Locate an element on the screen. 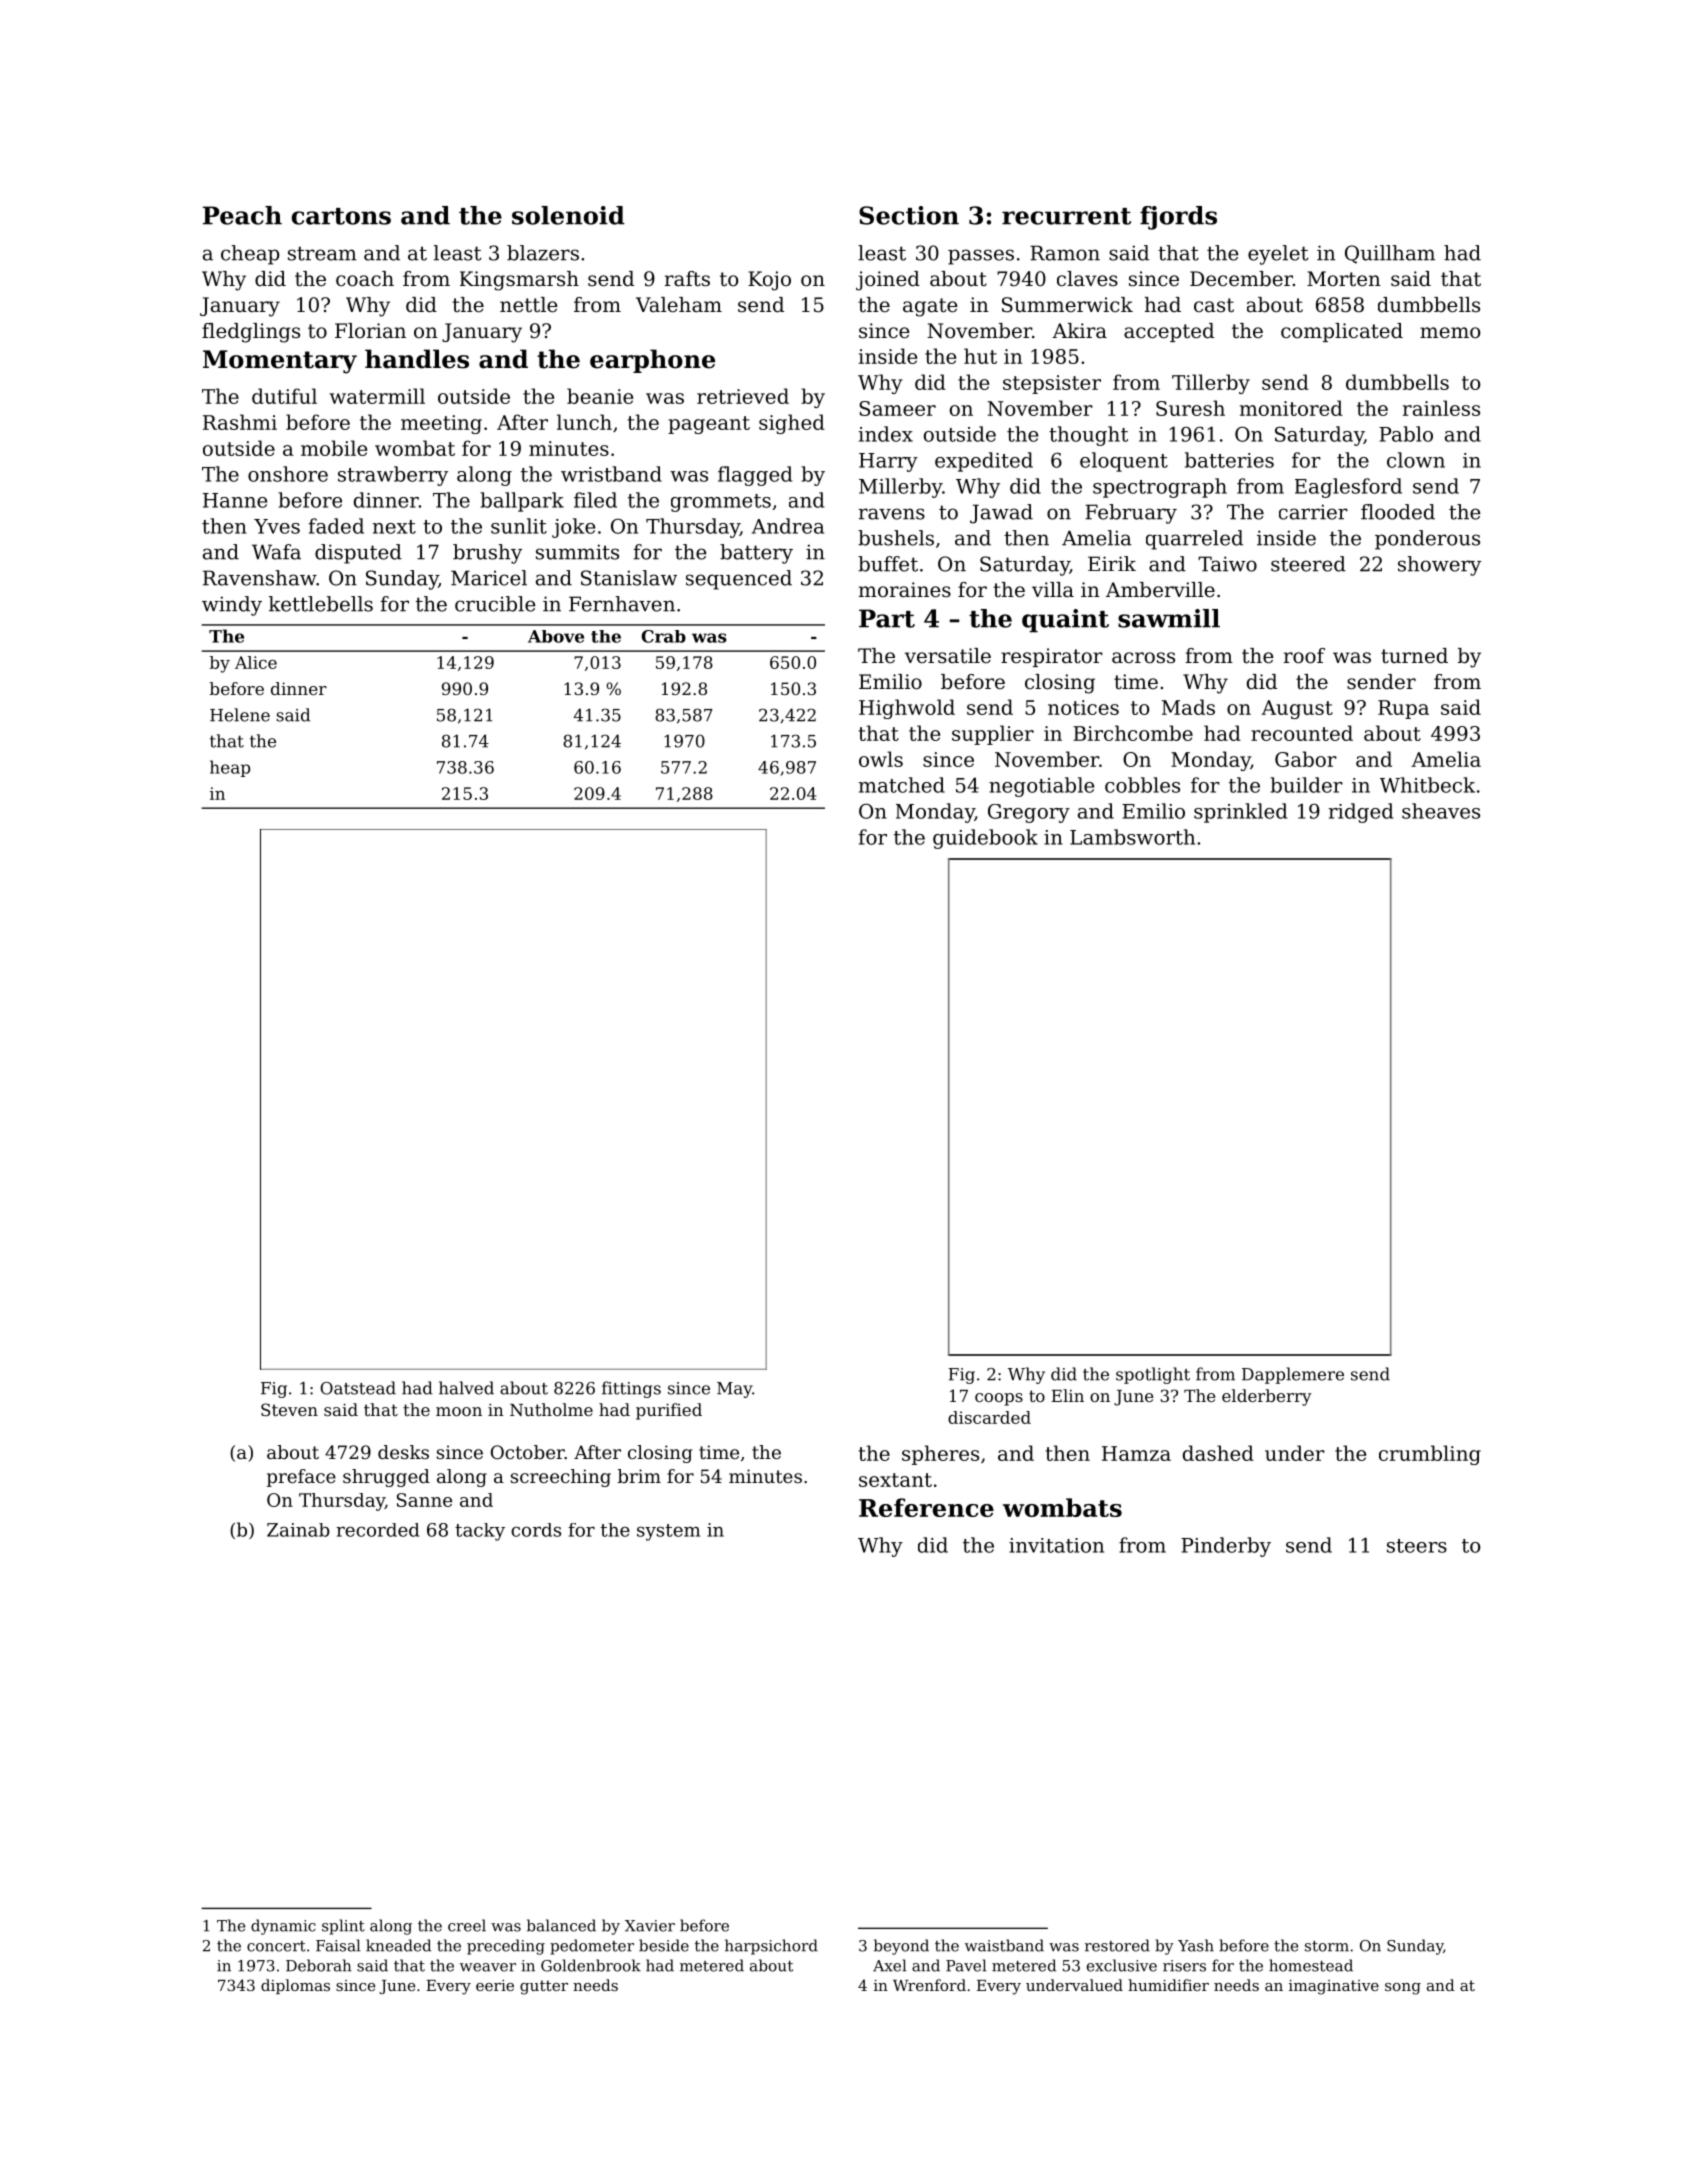 This screenshot has width=1683, height=2178. fjords is located at coordinates (1178, 218).
